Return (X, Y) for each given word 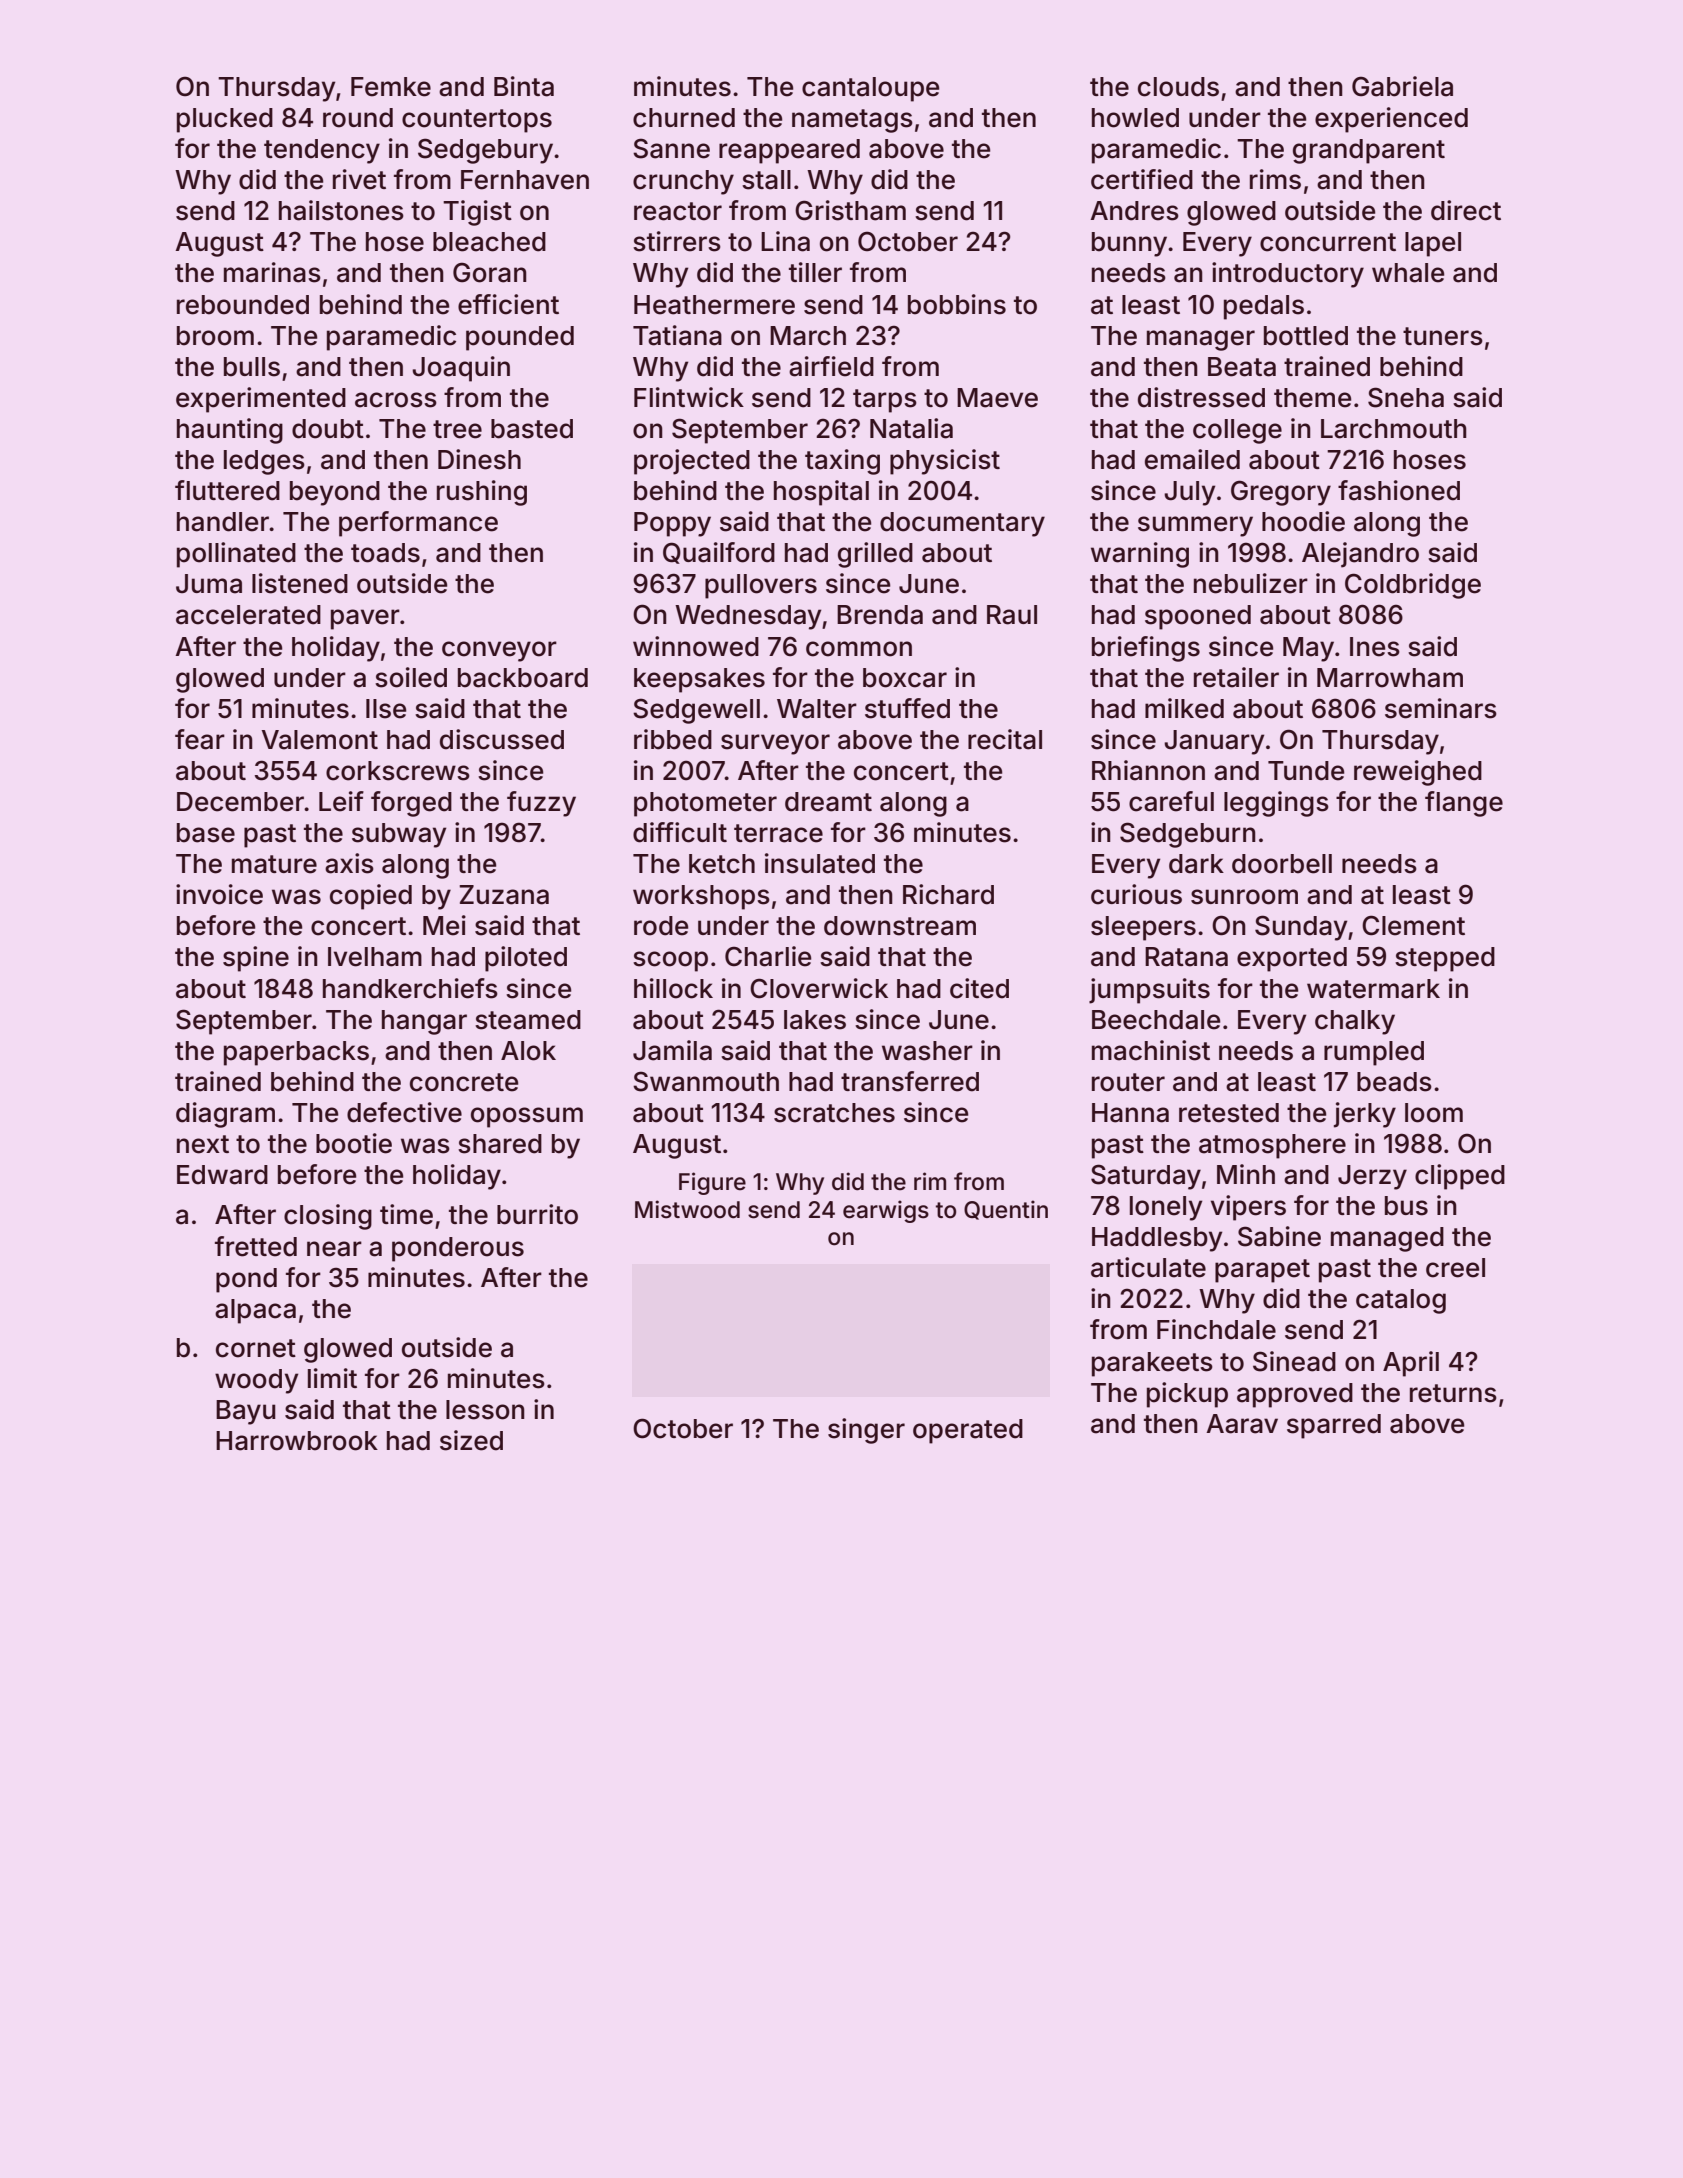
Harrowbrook (297, 1441)
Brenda (880, 615)
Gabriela (1402, 86)
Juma (209, 584)
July (1190, 493)
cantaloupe (871, 89)
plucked (225, 120)
